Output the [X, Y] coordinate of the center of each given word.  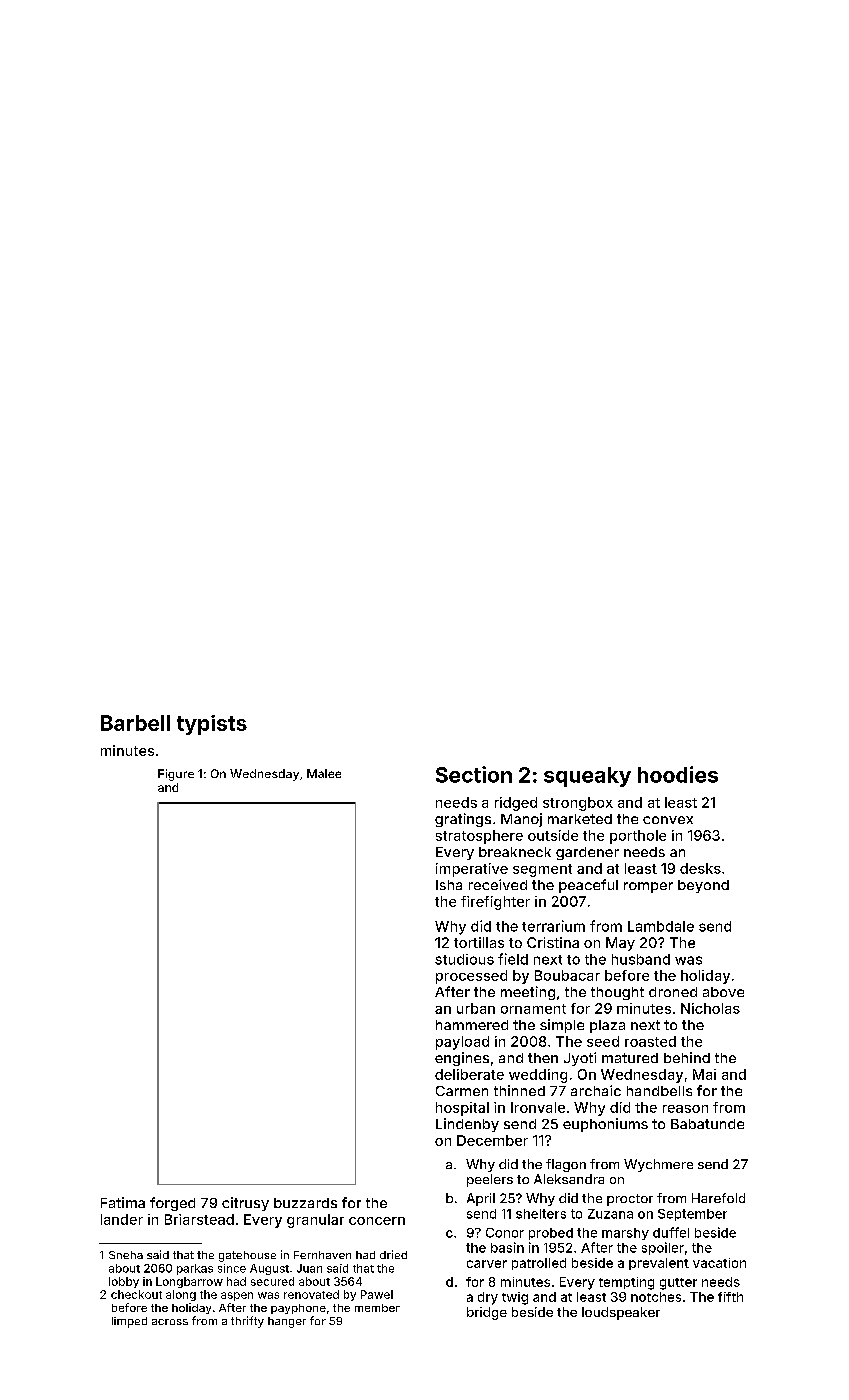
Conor [505, 1233]
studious [464, 959]
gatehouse [247, 1256]
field [513, 959]
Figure [176, 775]
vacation [719, 1263]
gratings [463, 820]
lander [122, 1219]
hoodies [678, 774]
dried [393, 1254]
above [723, 992]
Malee [324, 773]
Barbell [135, 723]
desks [700, 868]
